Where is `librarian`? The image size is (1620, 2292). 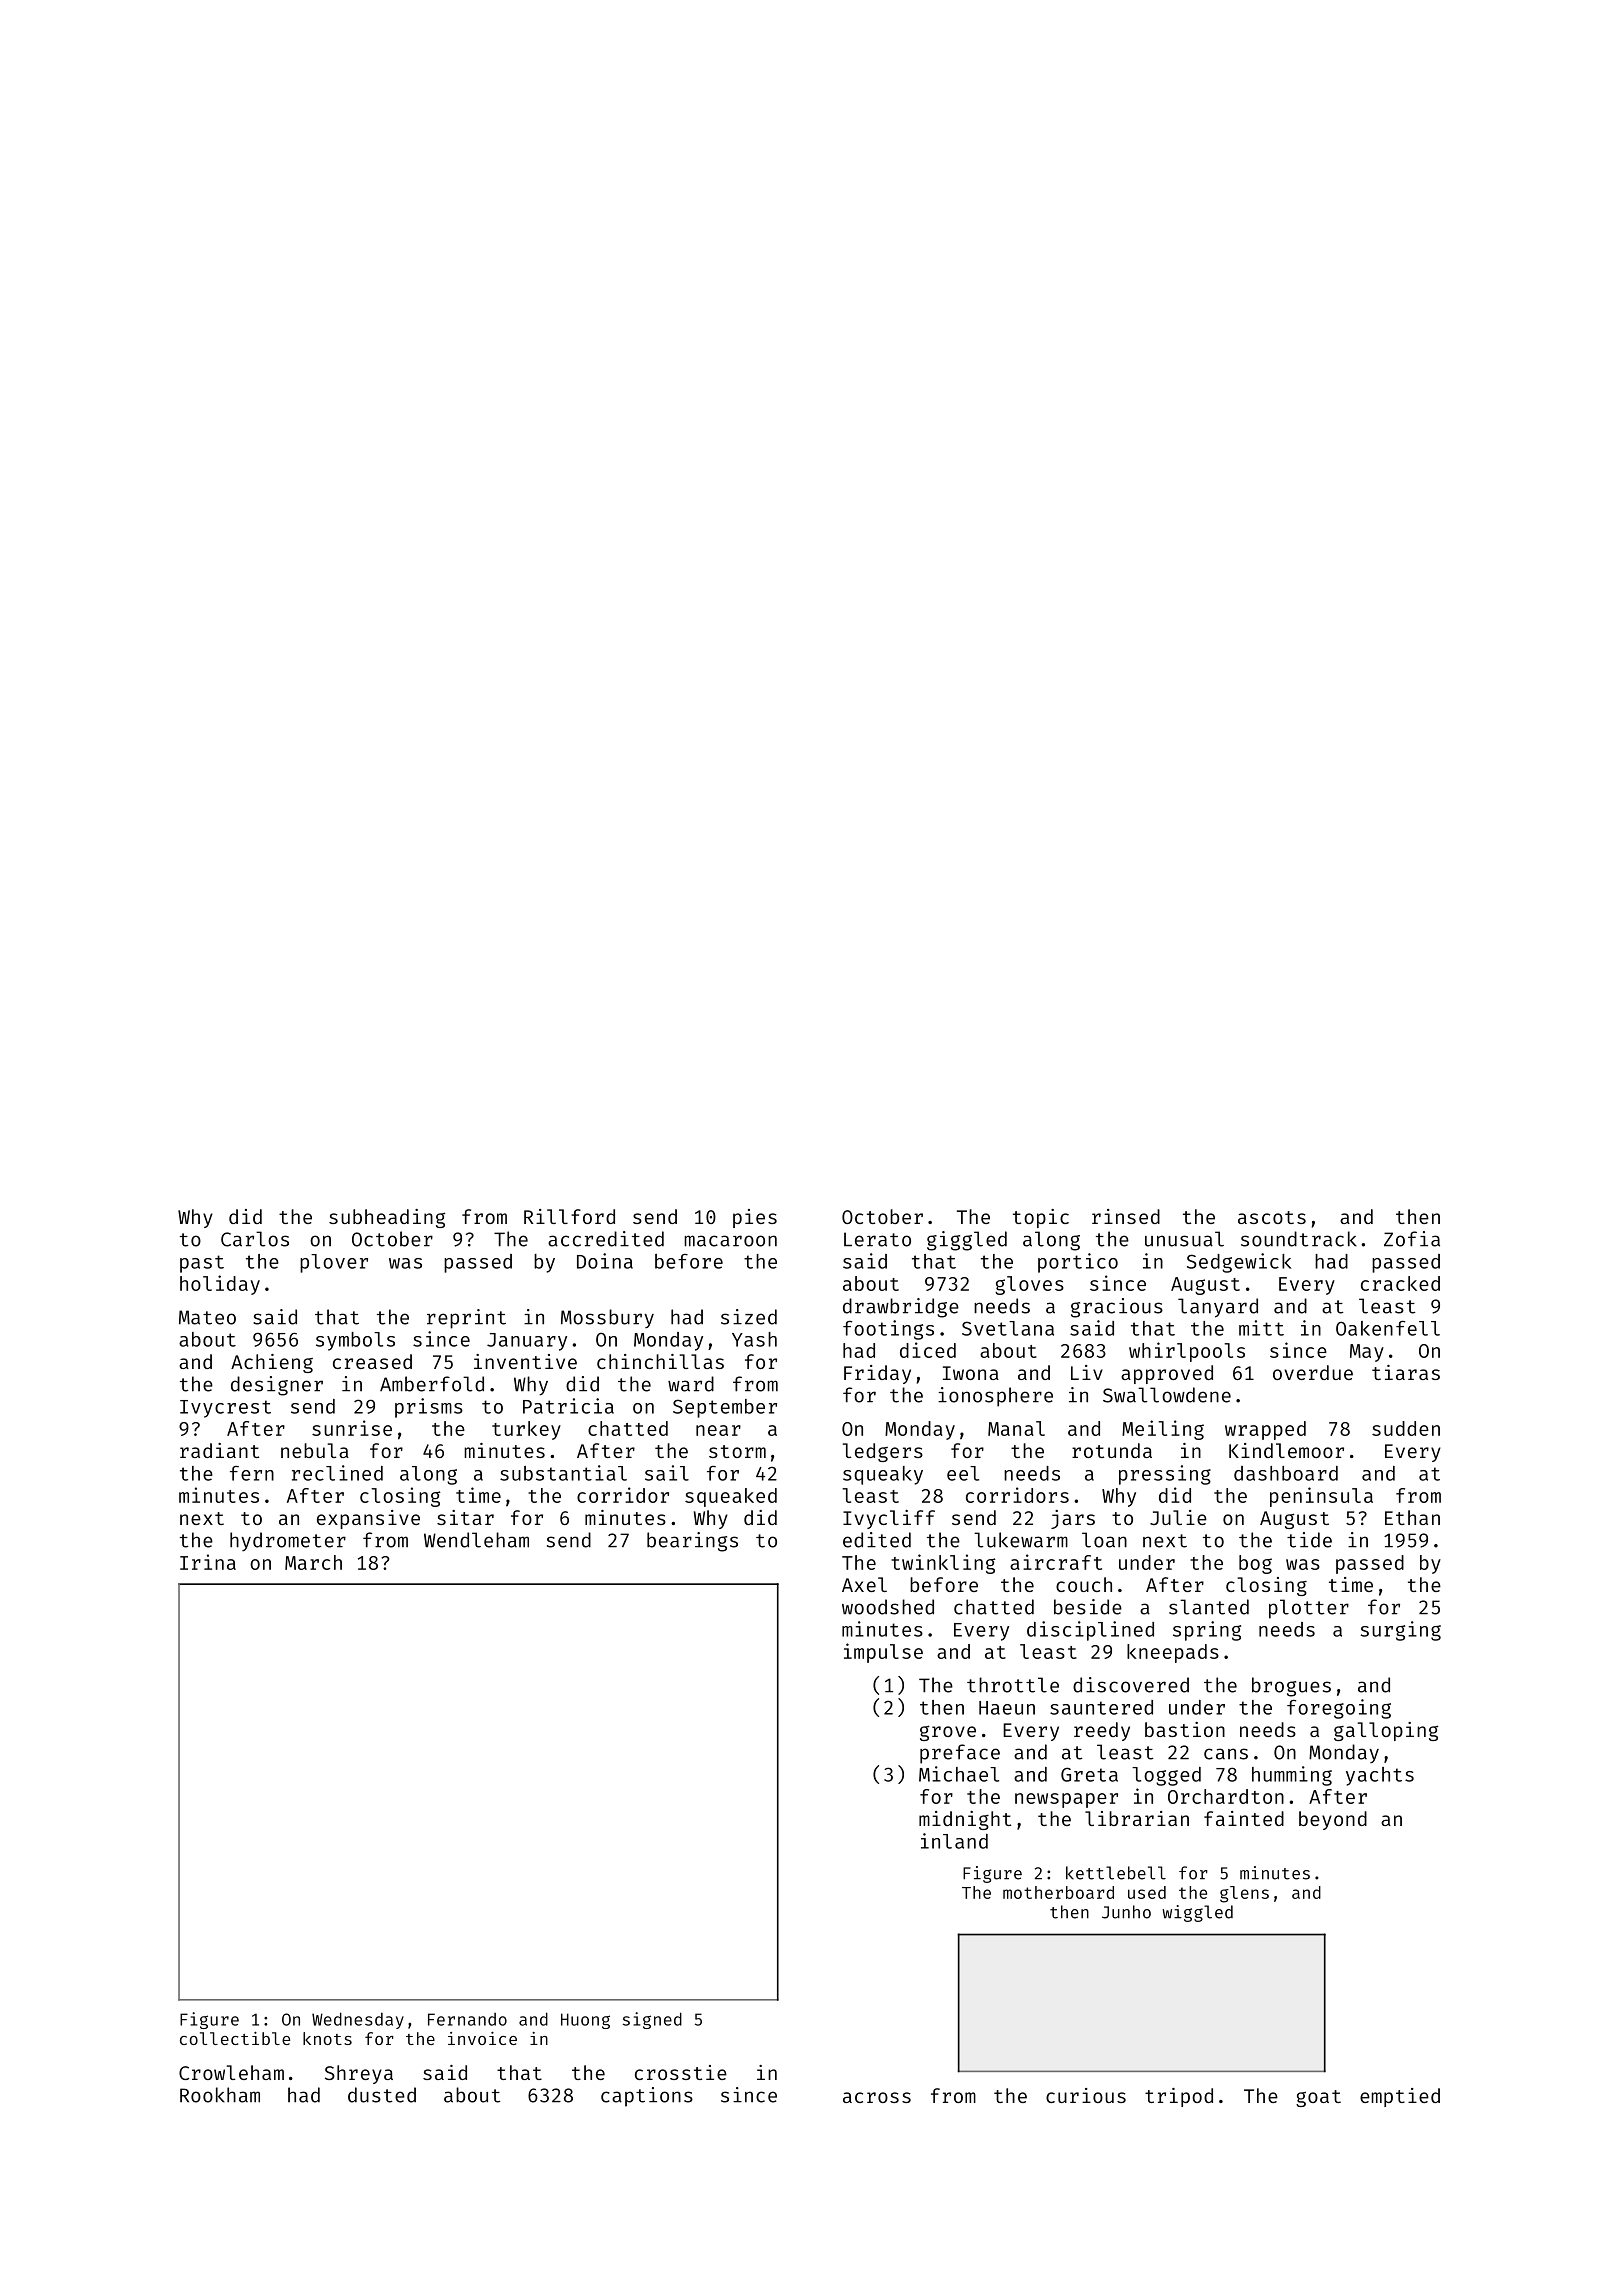
librarian is located at coordinates (1137, 1818).
